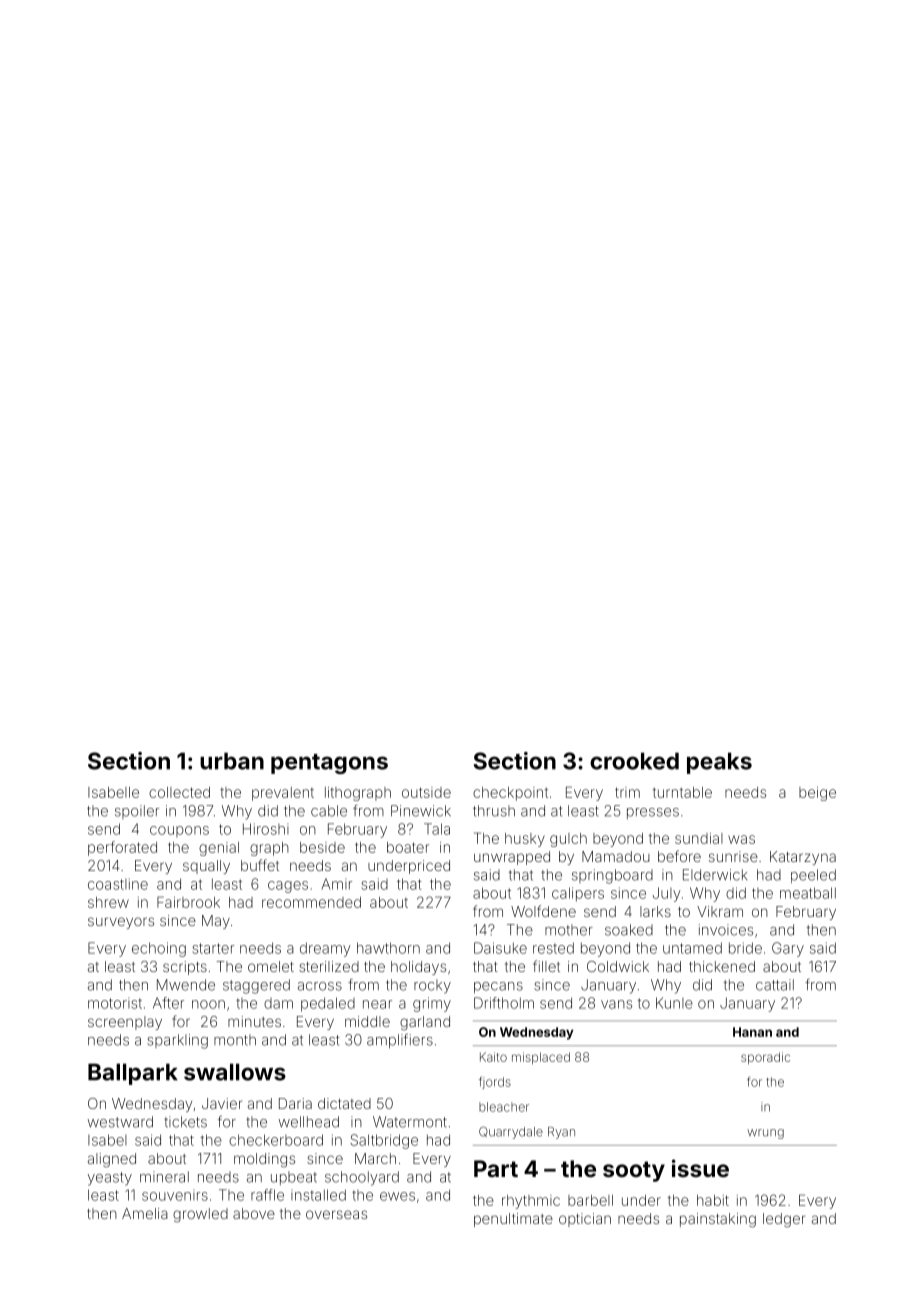 This image has height=1308, width=924. What do you see at coordinates (722, 966) in the image?
I see `thickened` at bounding box center [722, 966].
